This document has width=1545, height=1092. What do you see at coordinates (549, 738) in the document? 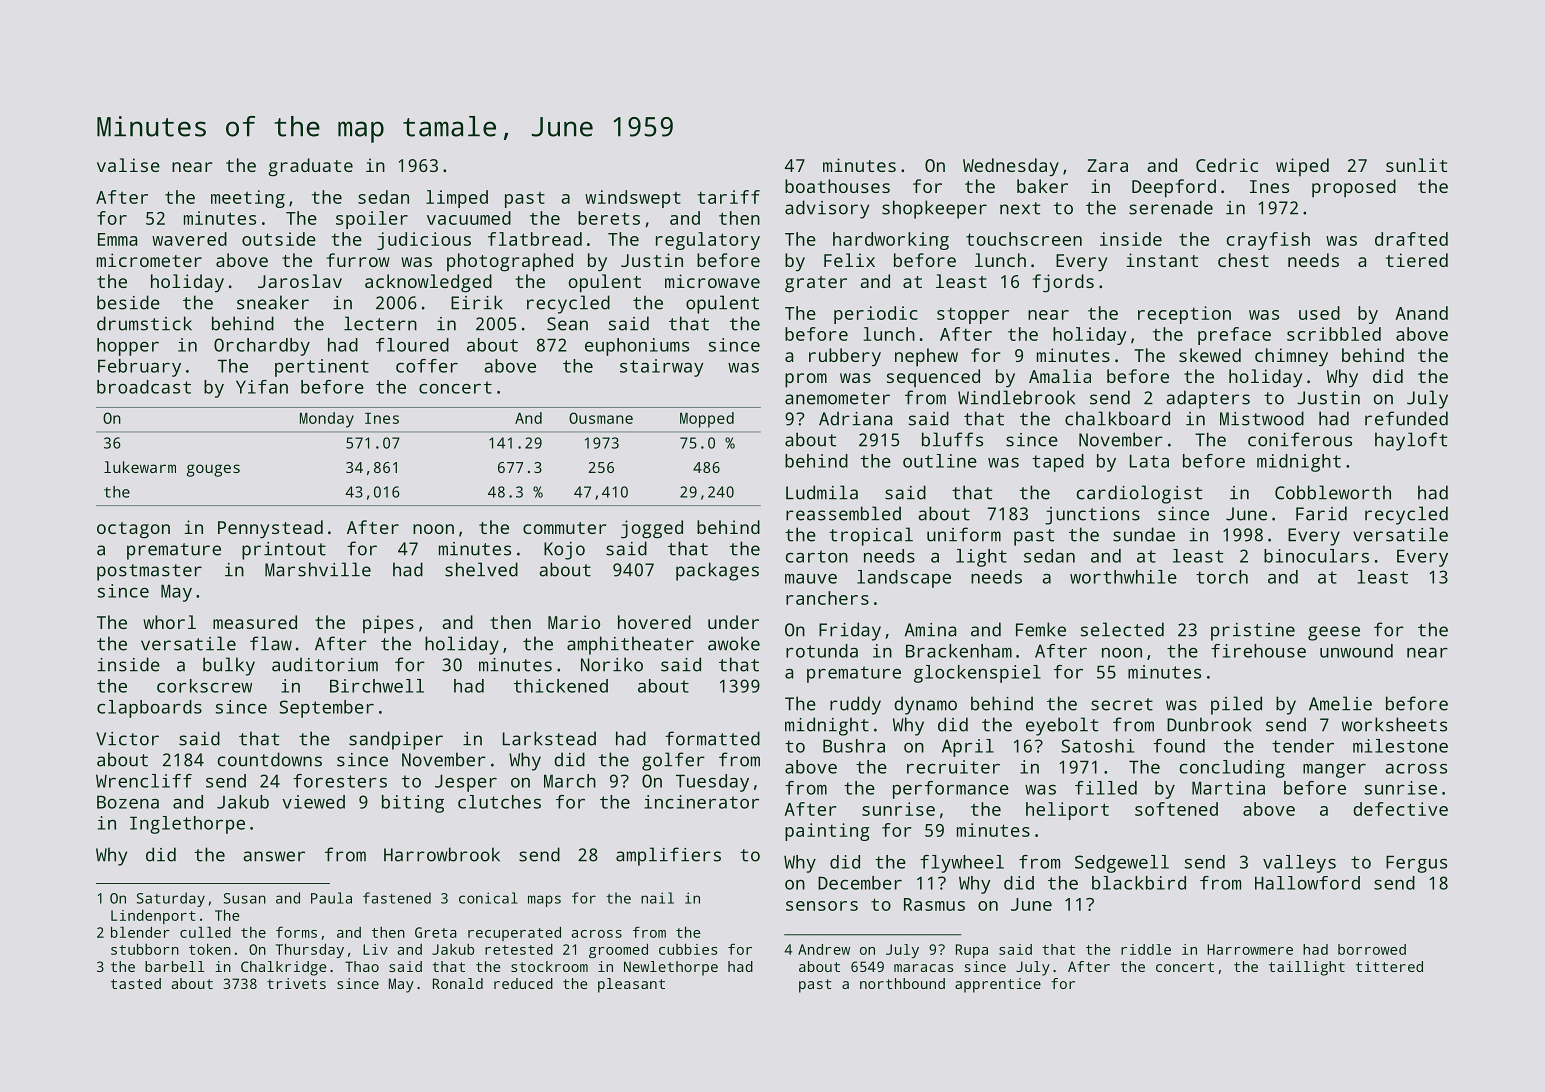
I see `Larkstead` at bounding box center [549, 738].
